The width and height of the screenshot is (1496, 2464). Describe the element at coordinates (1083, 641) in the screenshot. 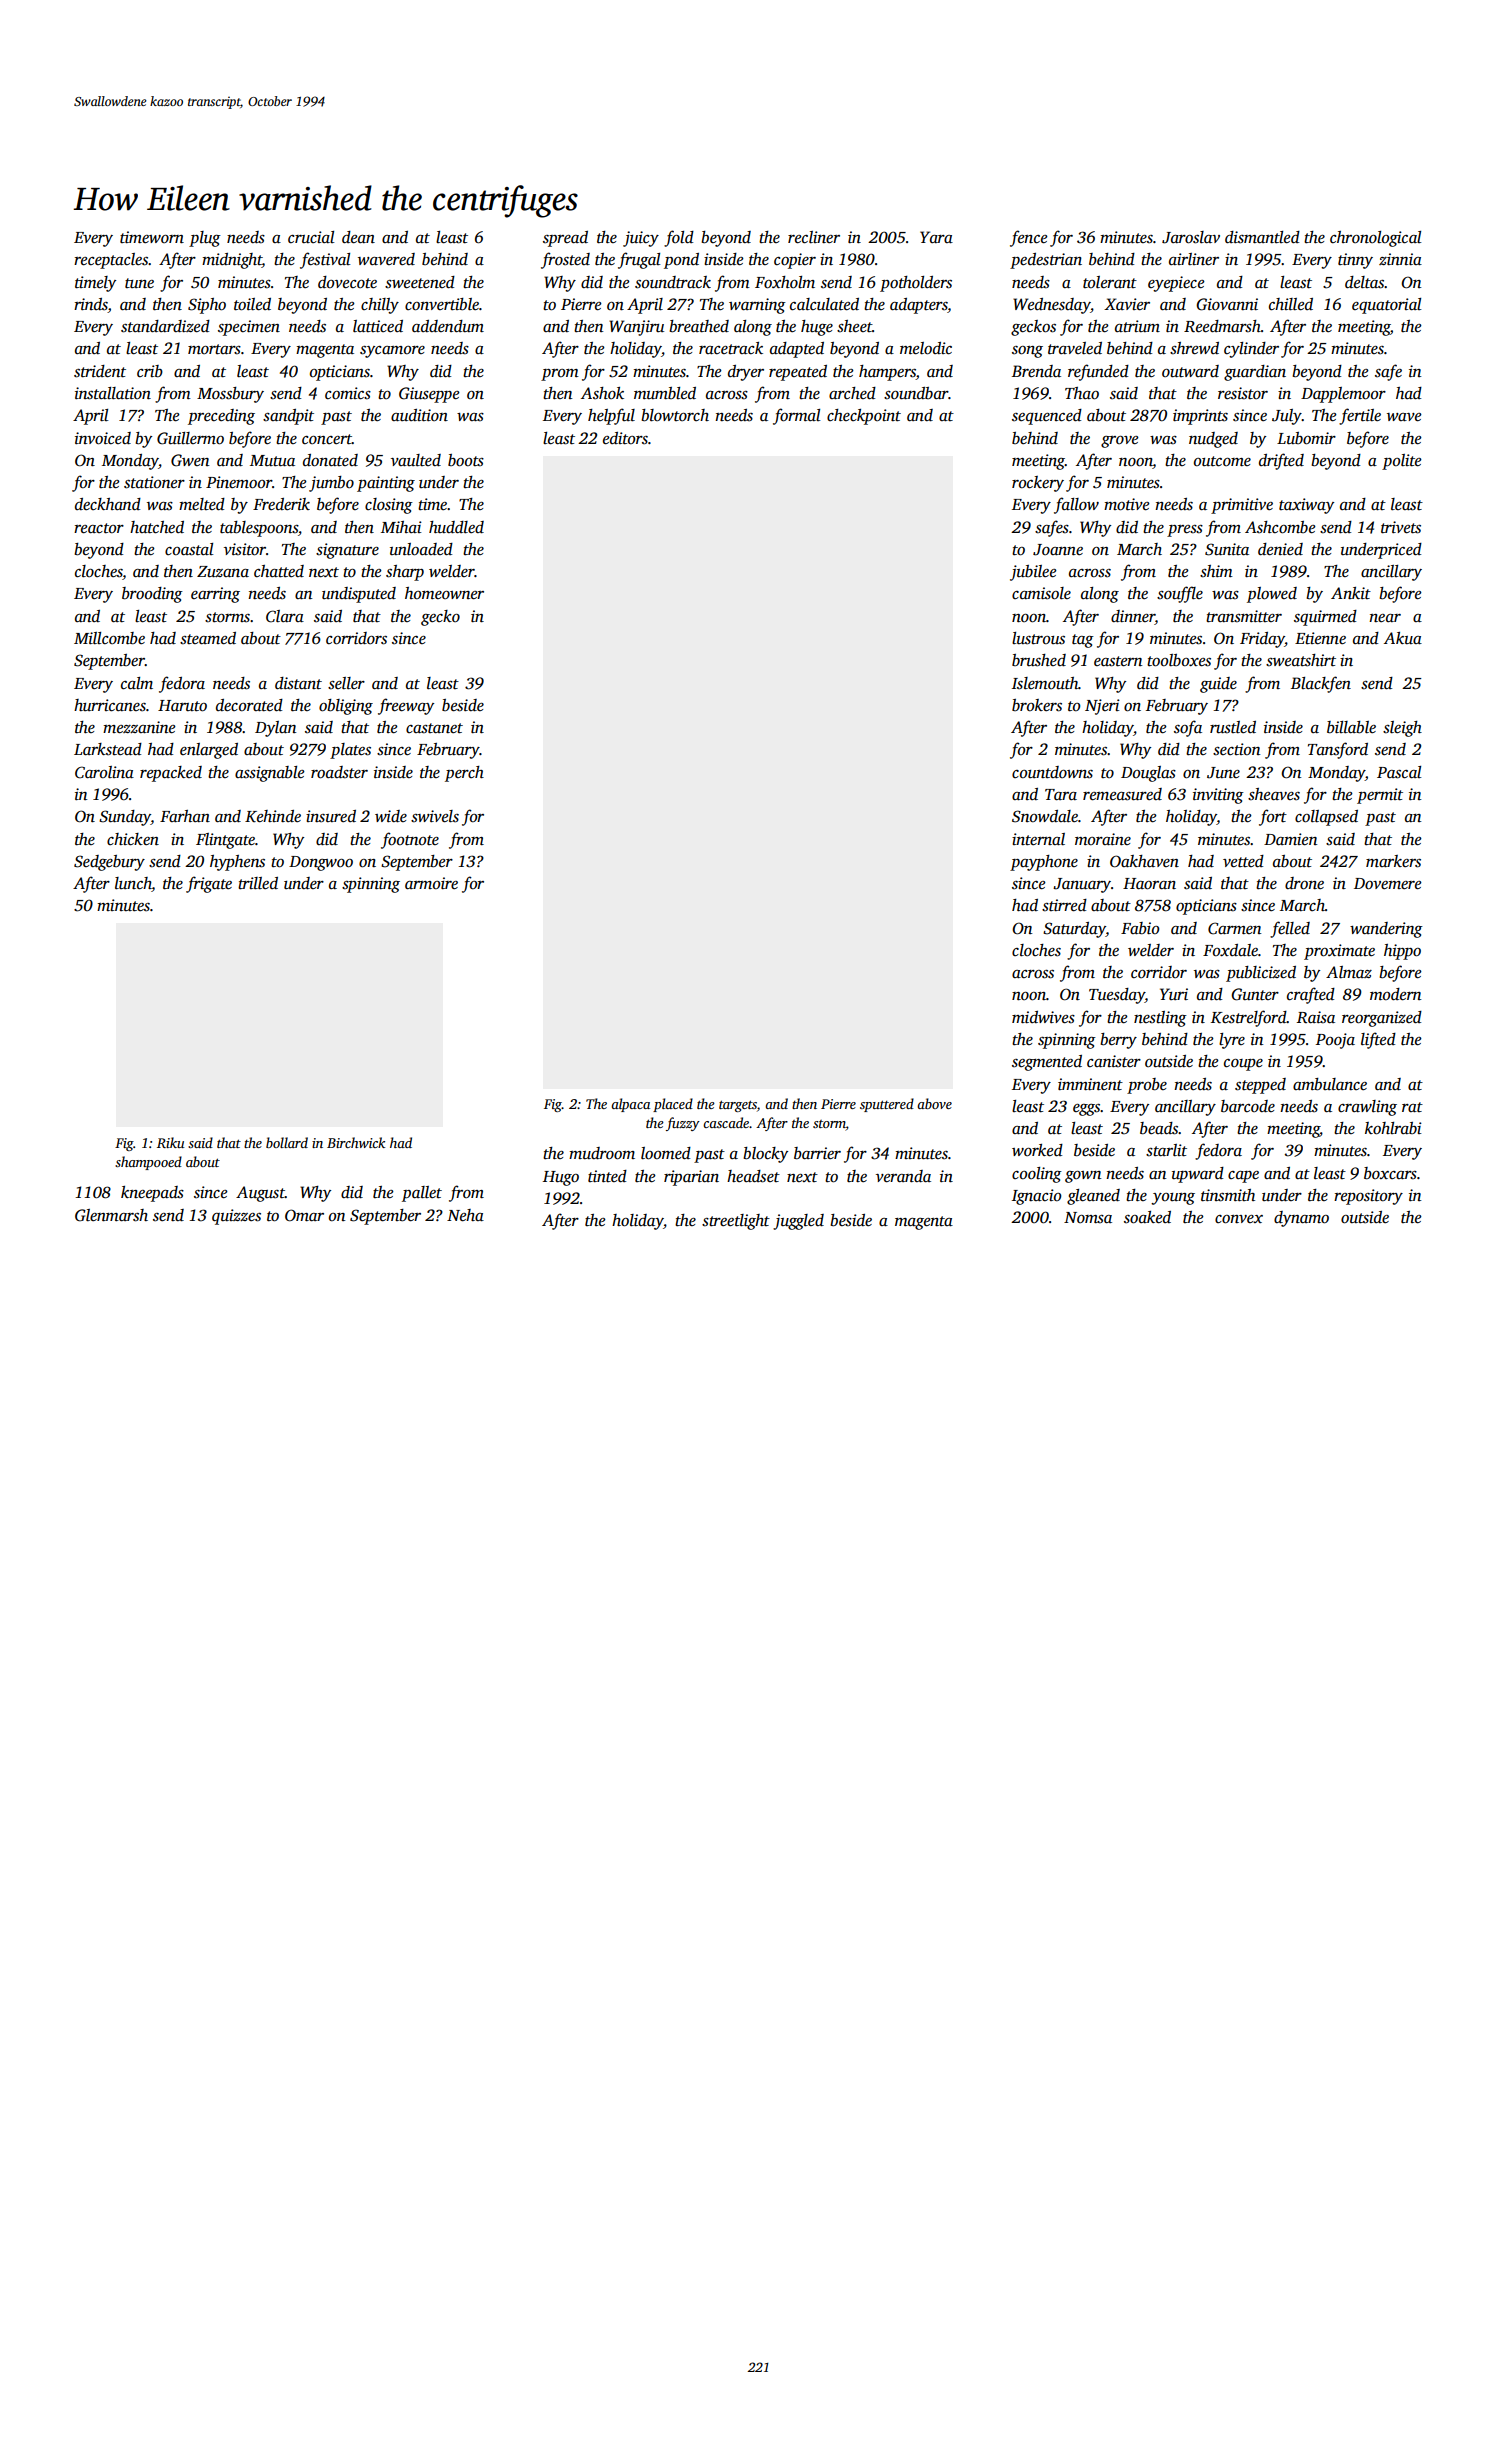

I see `tag` at that location.
